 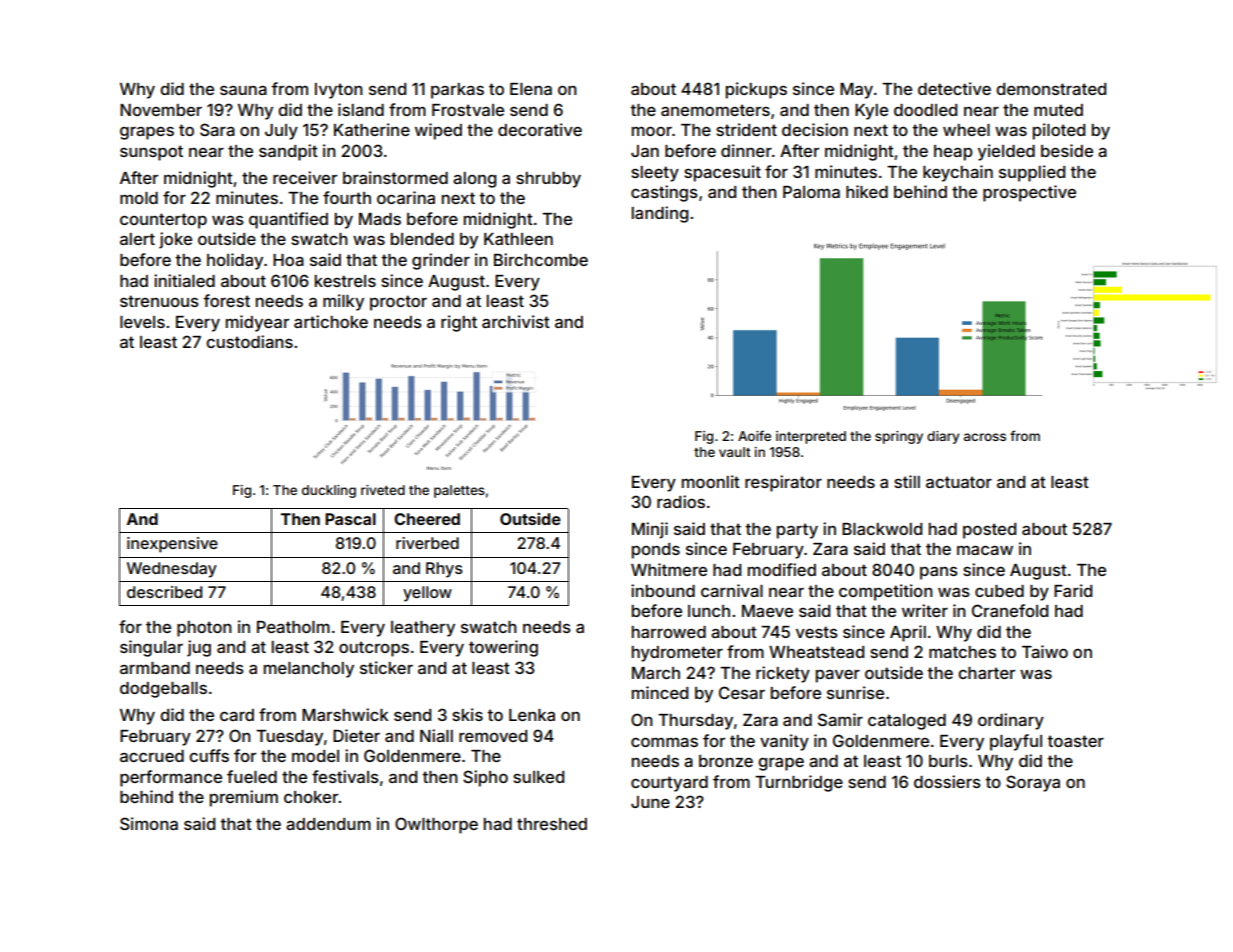 I want to click on island, so click(x=361, y=109).
